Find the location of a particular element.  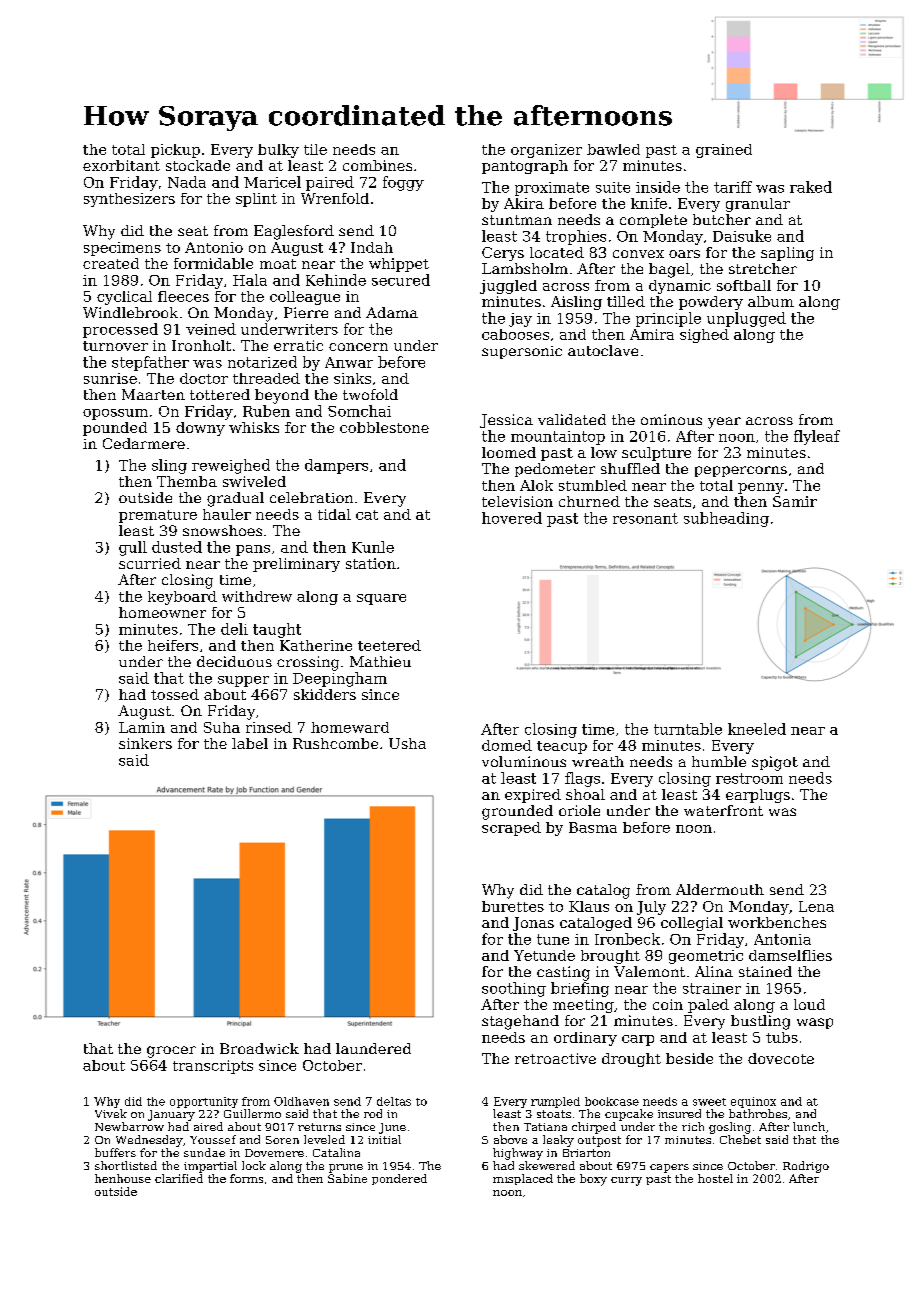

pickup is located at coordinates (175, 151).
